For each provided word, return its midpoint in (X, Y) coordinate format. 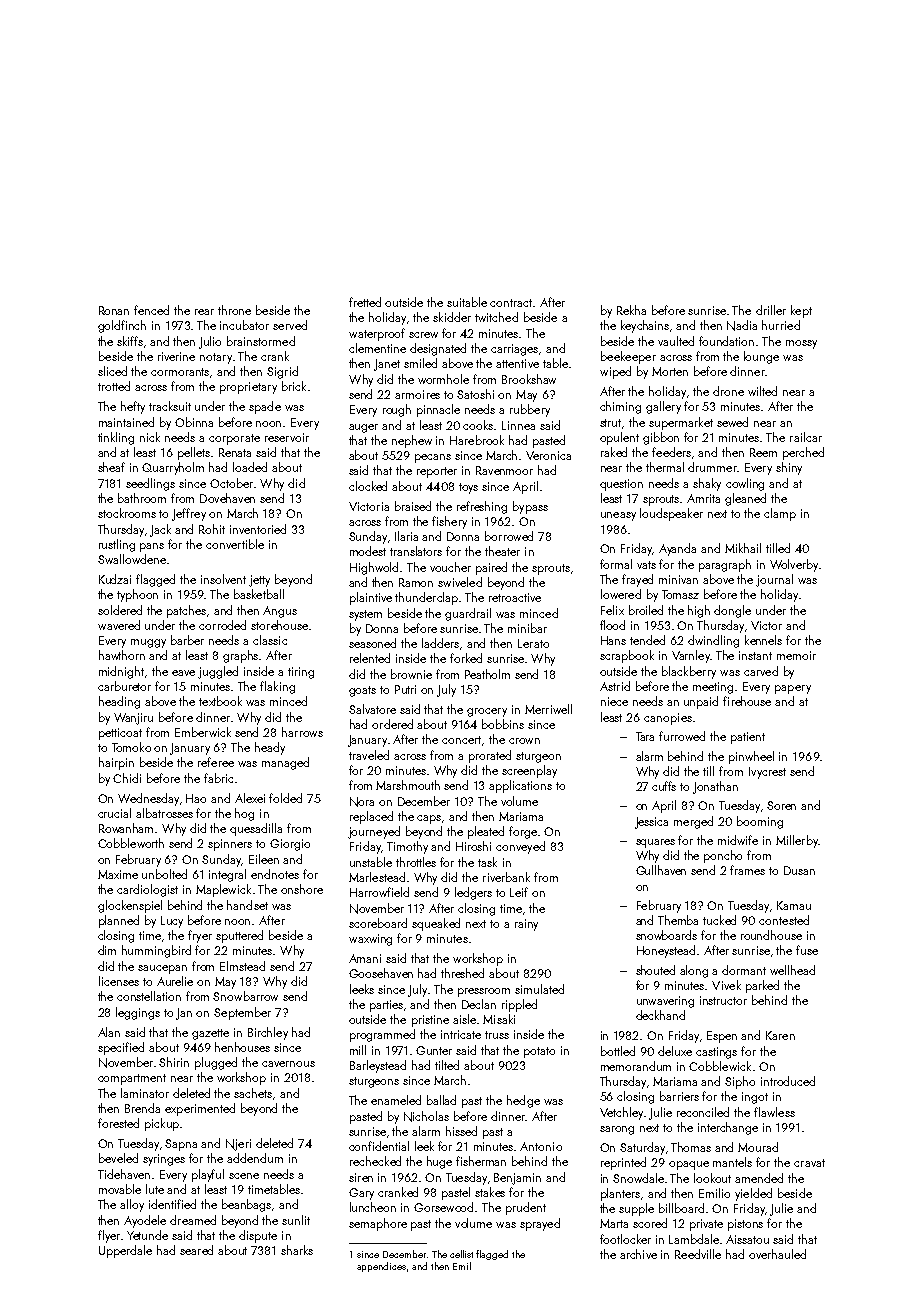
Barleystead (378, 1066)
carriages (514, 350)
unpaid (701, 702)
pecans (433, 458)
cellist (461, 1254)
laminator (145, 1093)
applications (520, 786)
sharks (297, 1250)
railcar (806, 437)
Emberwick (203, 732)
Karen (780, 1035)
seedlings (150, 484)
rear (204, 312)
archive (638, 1254)
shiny (789, 468)
